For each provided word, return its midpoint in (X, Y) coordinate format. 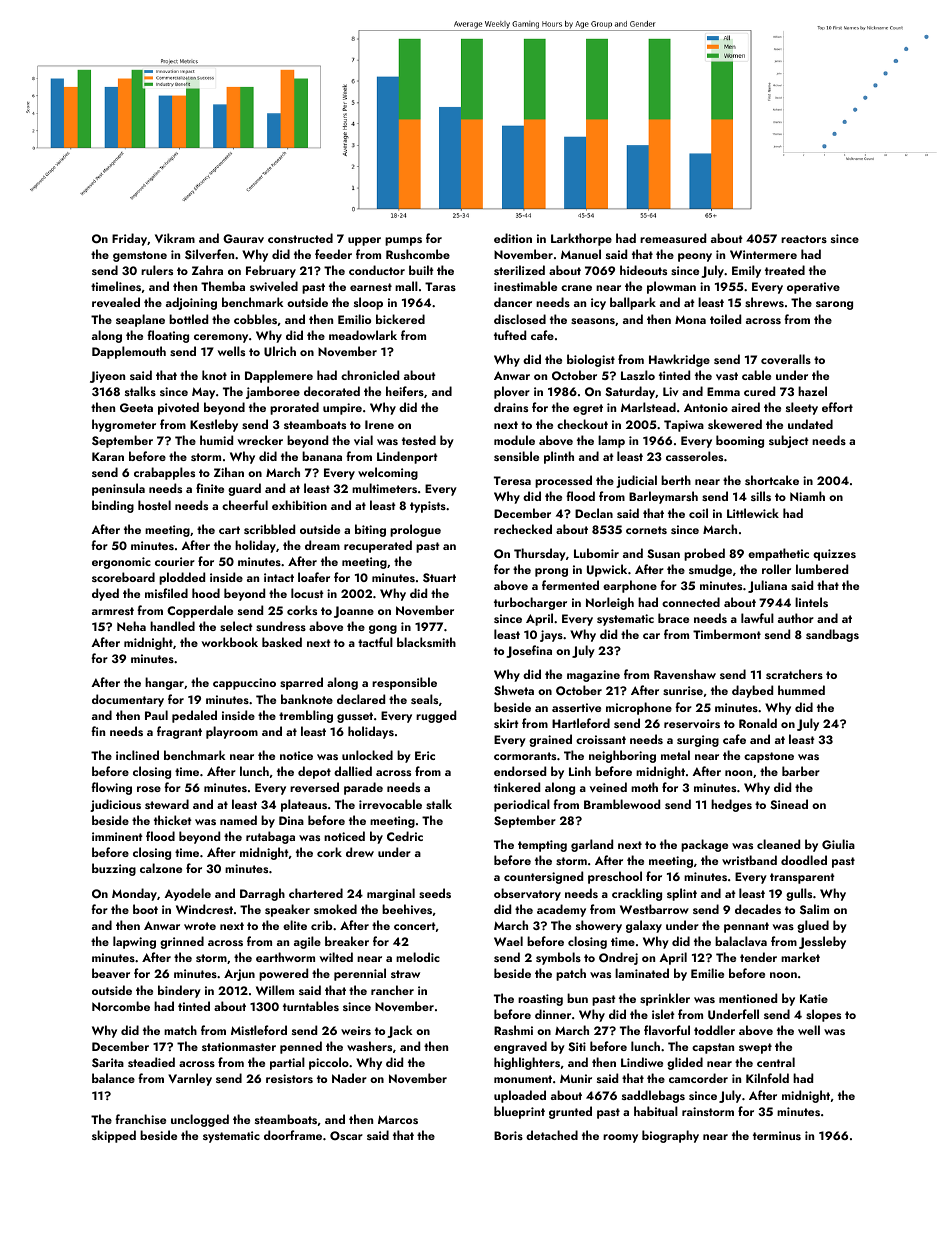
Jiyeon (107, 377)
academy (561, 910)
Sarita (108, 1063)
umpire (342, 409)
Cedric (405, 836)
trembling (306, 716)
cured (759, 391)
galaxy (644, 926)
